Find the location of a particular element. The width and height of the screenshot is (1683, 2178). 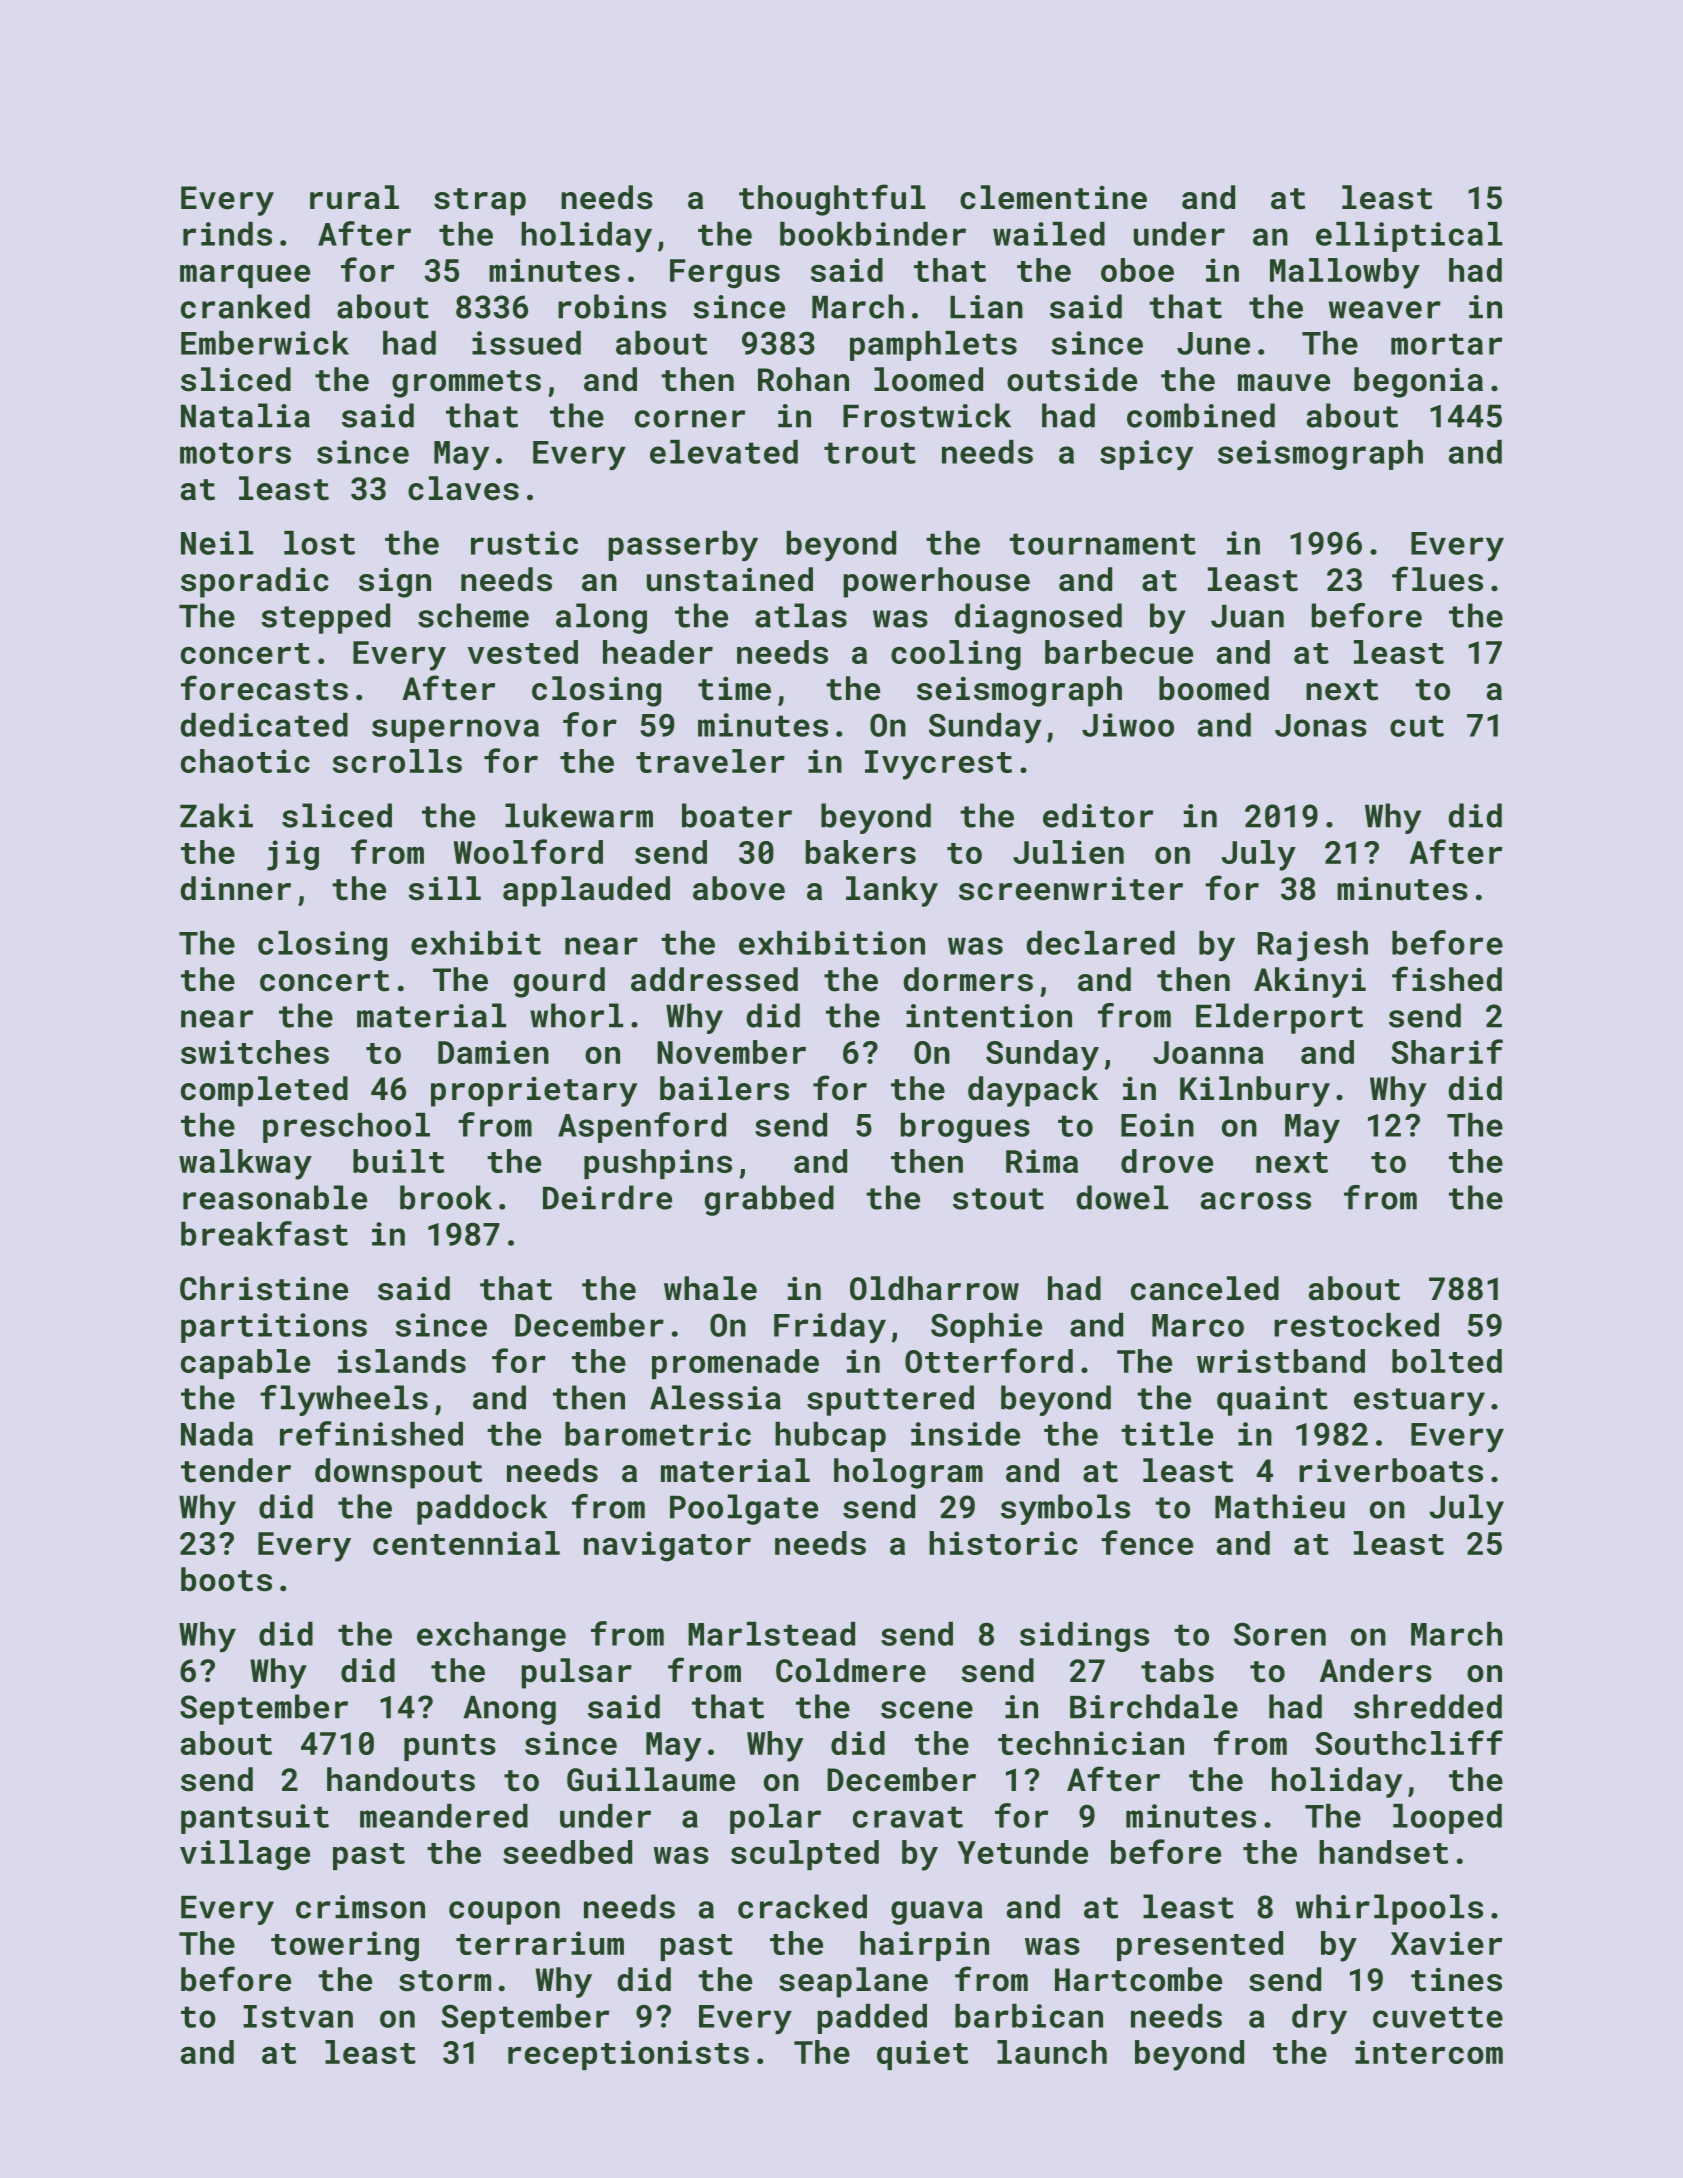

punts is located at coordinates (450, 1747).
